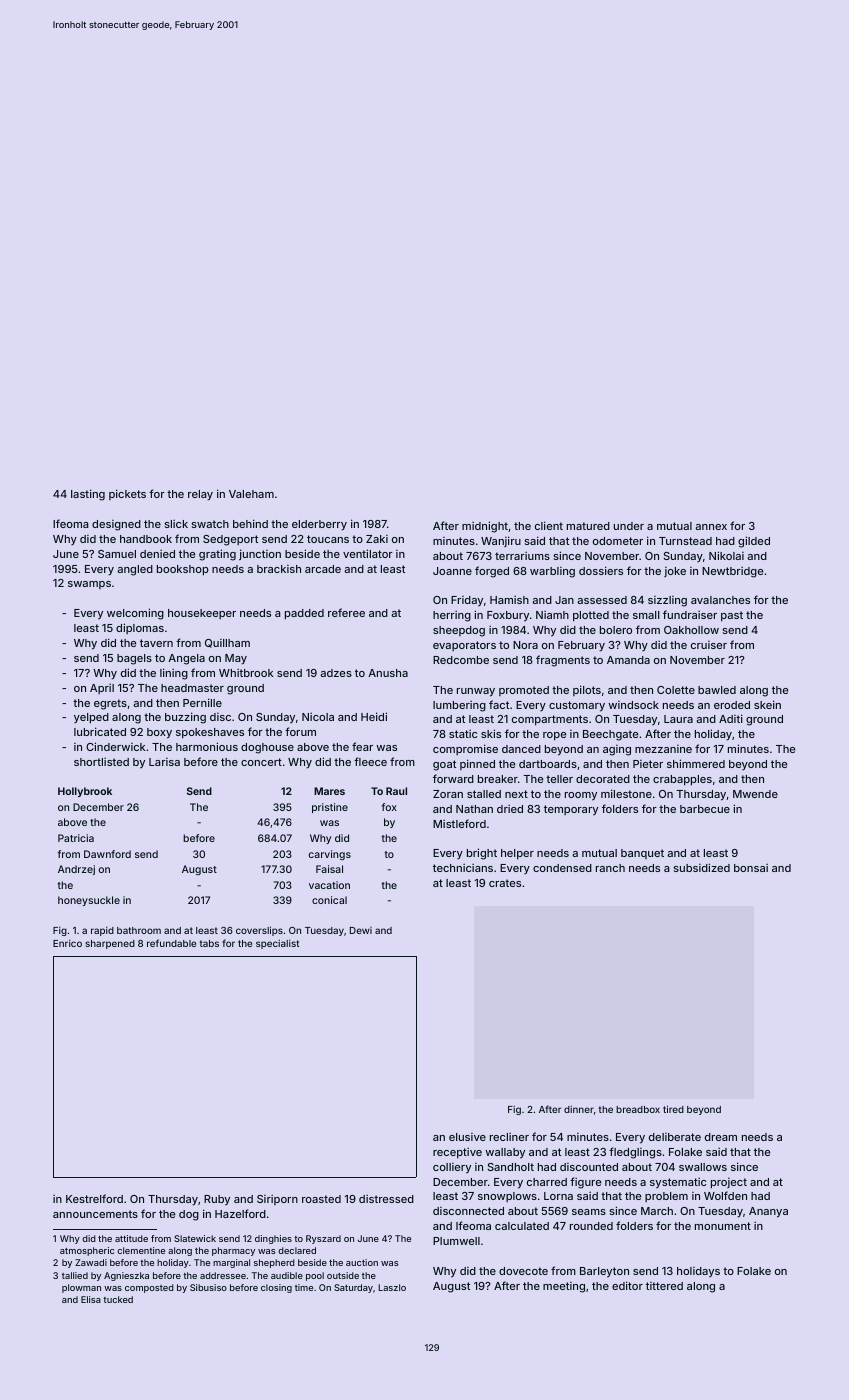 This screenshot has height=1400, width=849. I want to click on rapid, so click(102, 931).
